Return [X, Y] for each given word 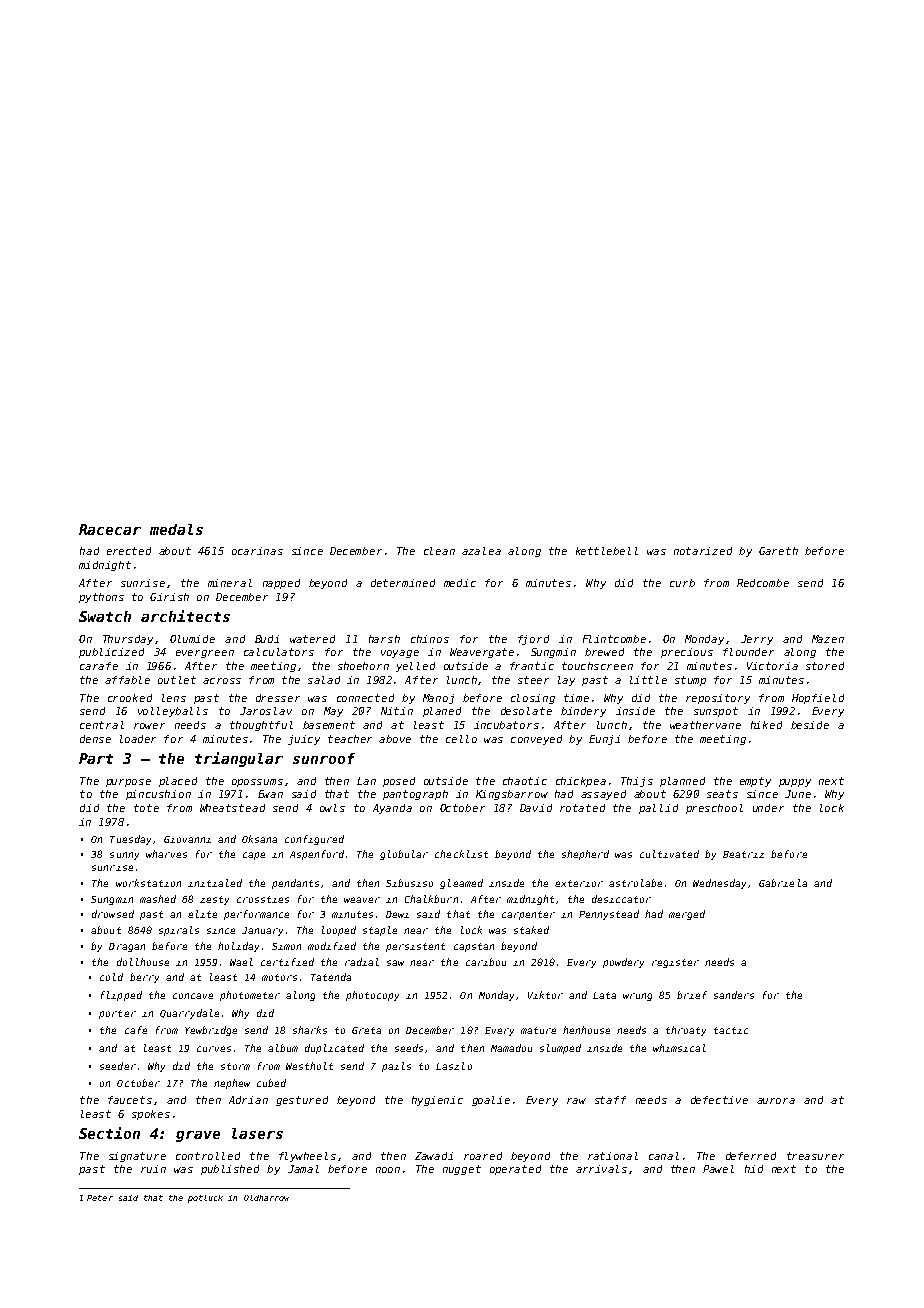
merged [687, 915]
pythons [101, 598]
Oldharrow [266, 1198]
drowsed [113, 914]
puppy [795, 783]
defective [719, 1100]
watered [312, 639]
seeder [118, 1066]
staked [531, 930]
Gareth [778, 551]
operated [515, 1170]
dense [95, 739]
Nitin [397, 711]
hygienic [437, 1101]
